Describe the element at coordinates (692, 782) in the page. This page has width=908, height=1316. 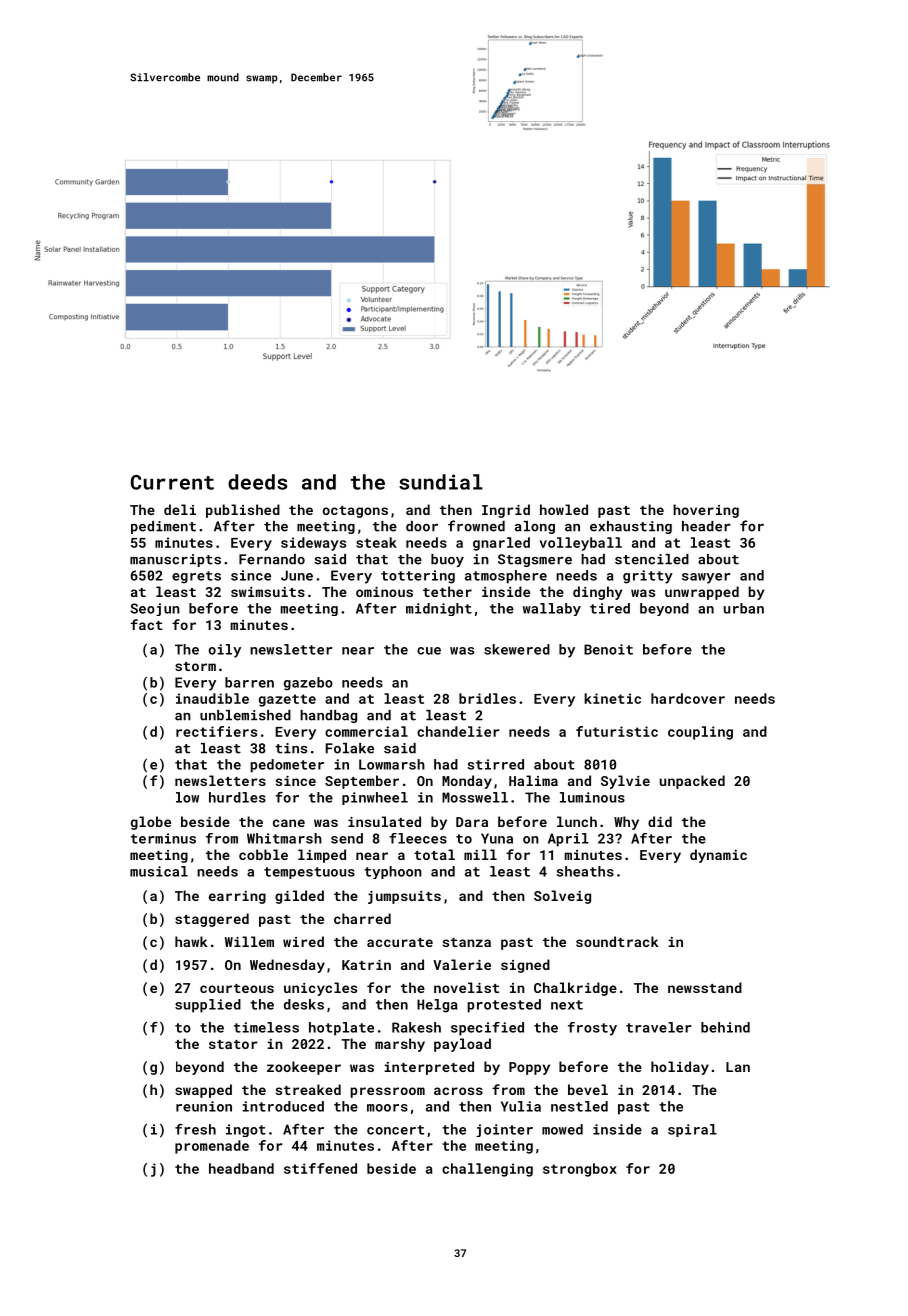
I see `unpacked` at that location.
